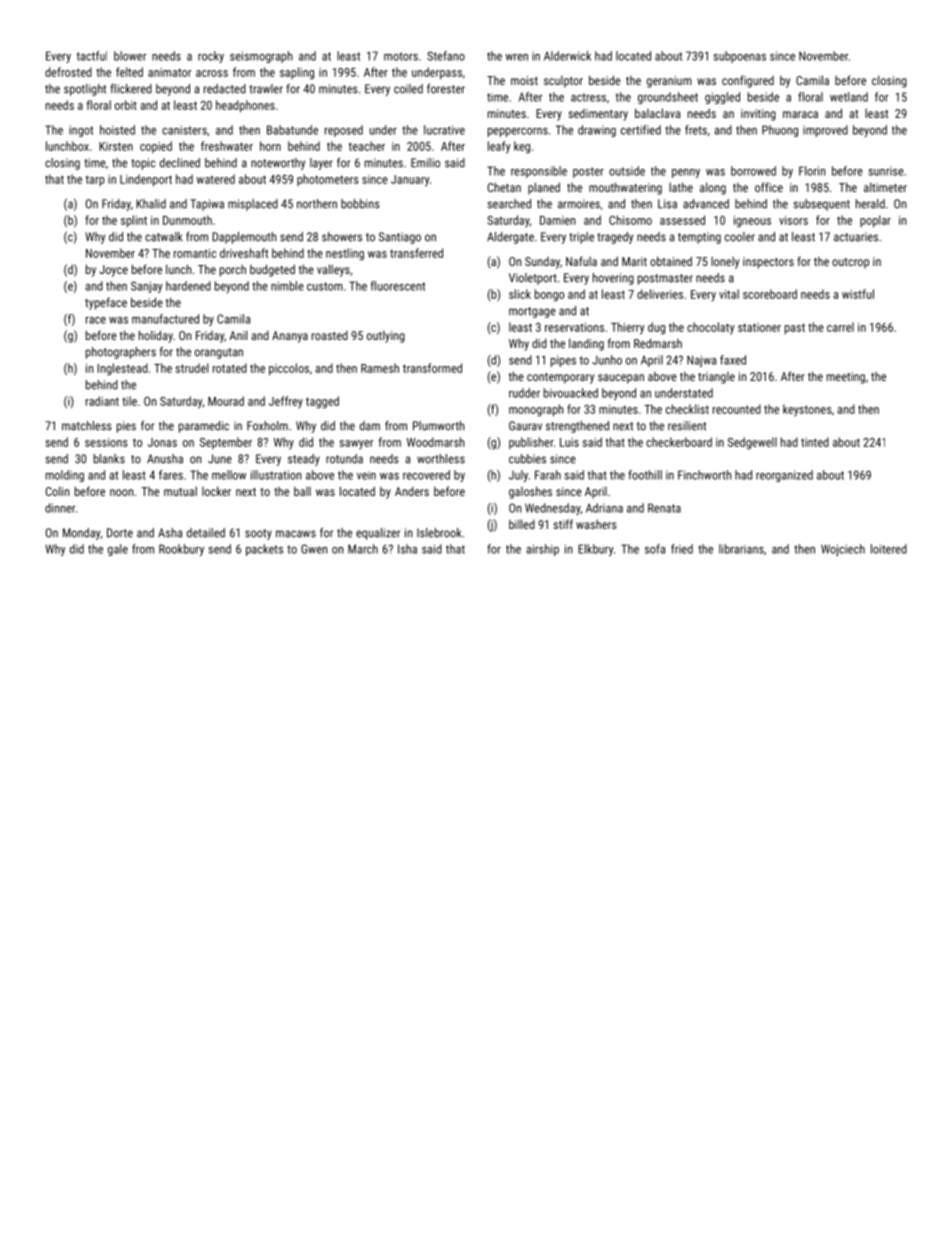  Describe the element at coordinates (768, 263) in the screenshot. I see `inspectors` at that location.
